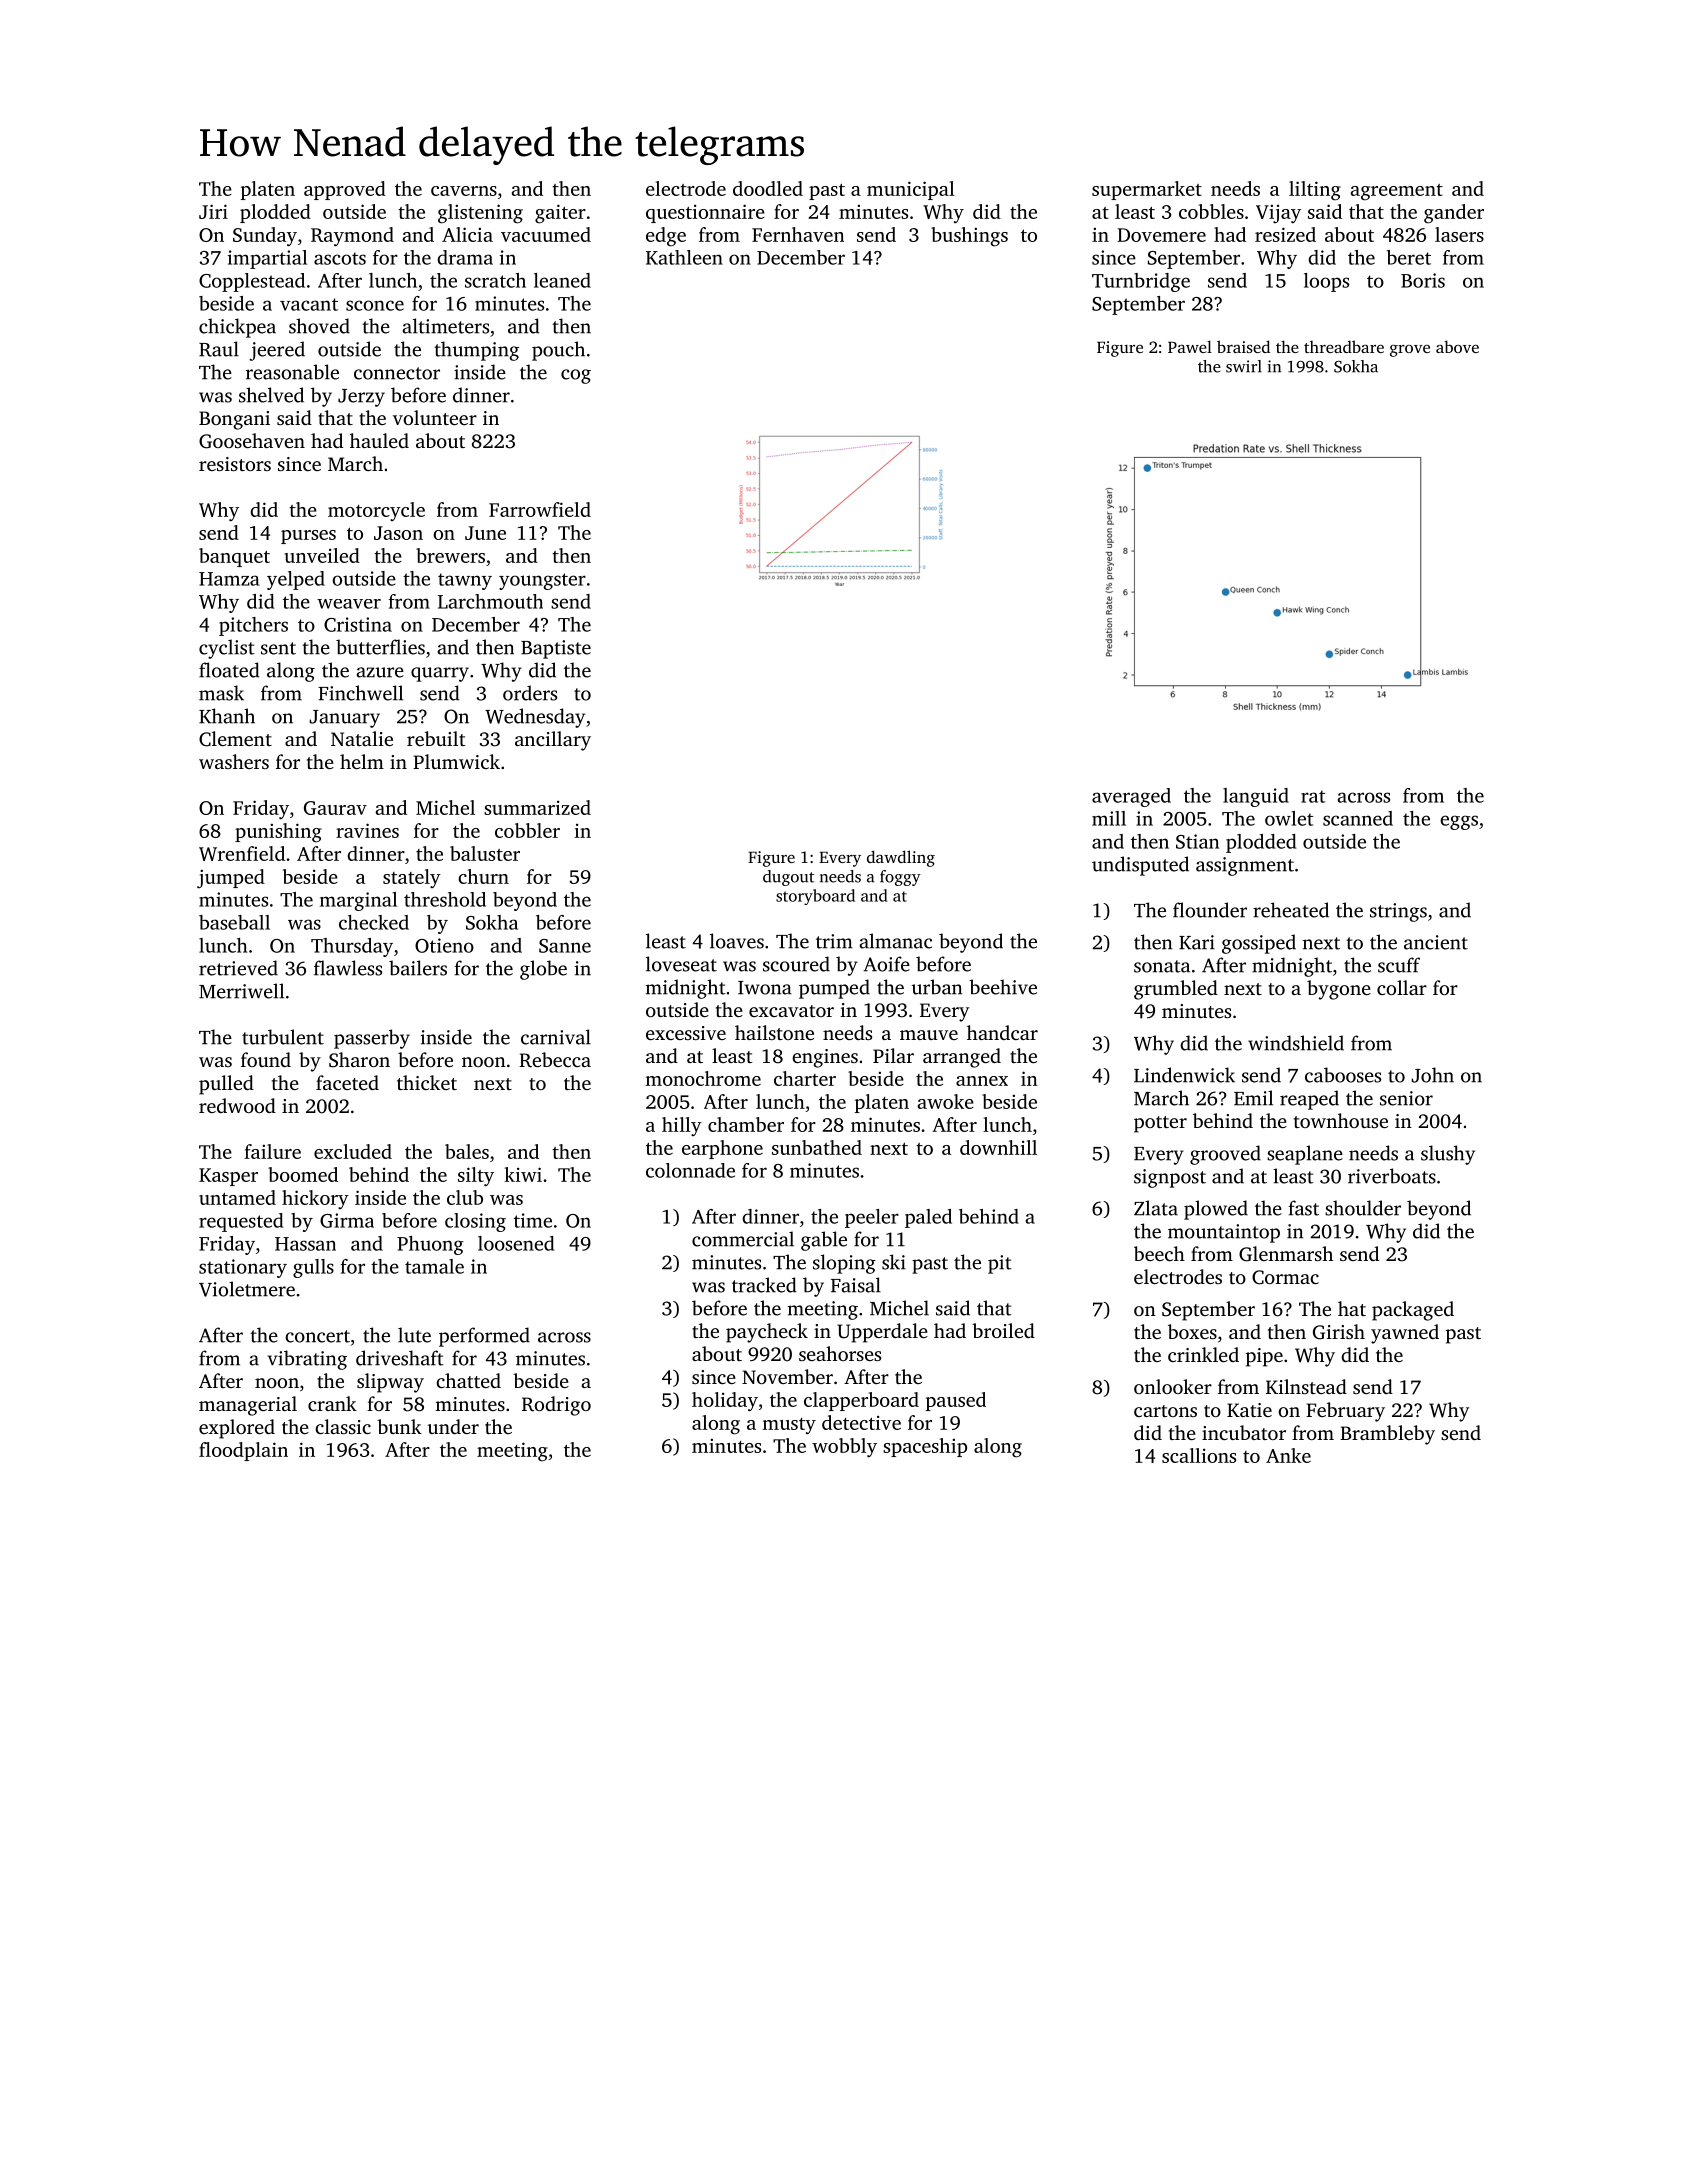 This image has width=1683, height=2178. What do you see at coordinates (434, 1266) in the image?
I see `tamale` at bounding box center [434, 1266].
